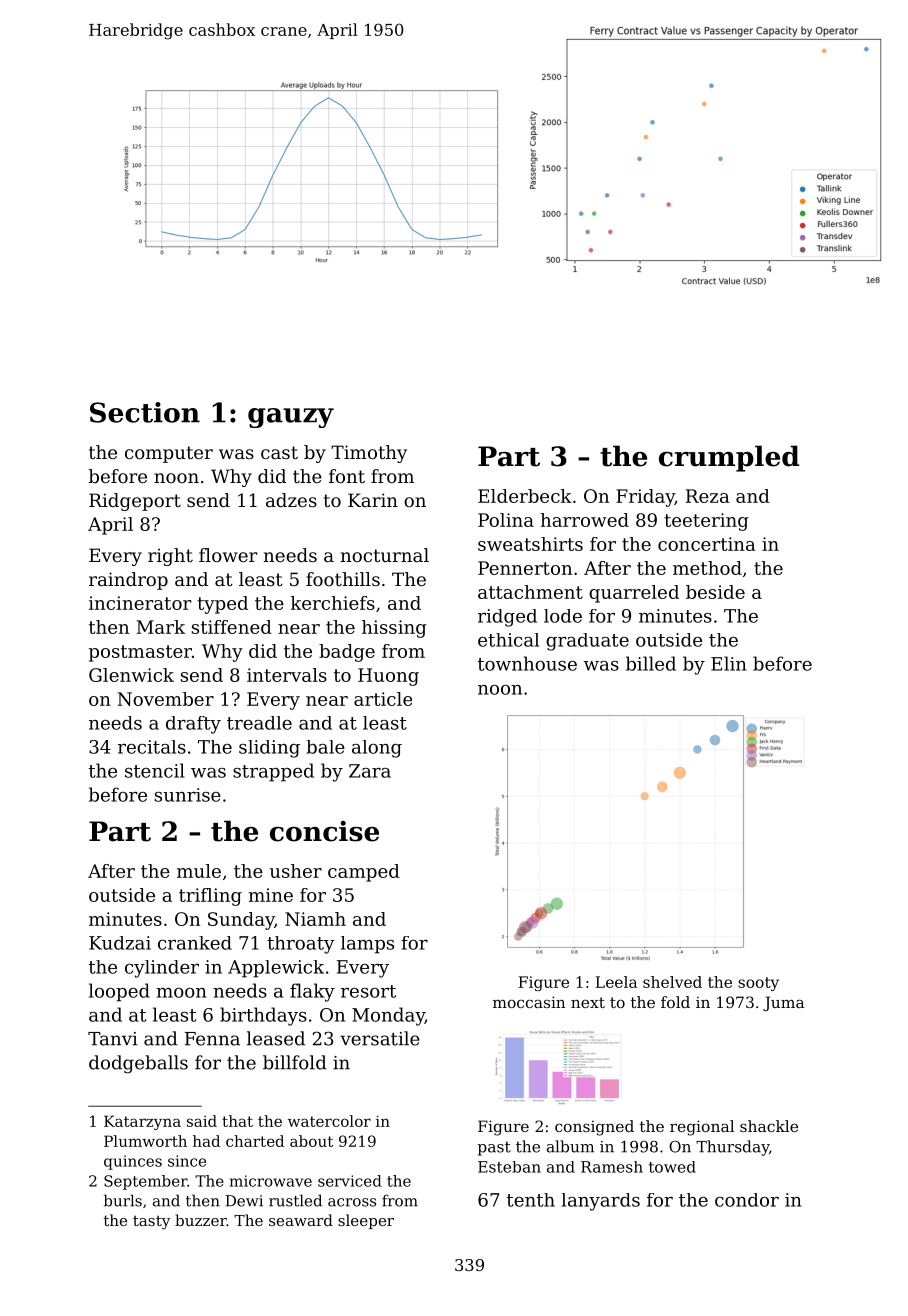  Describe the element at coordinates (145, 412) in the screenshot. I see `Section` at that location.
